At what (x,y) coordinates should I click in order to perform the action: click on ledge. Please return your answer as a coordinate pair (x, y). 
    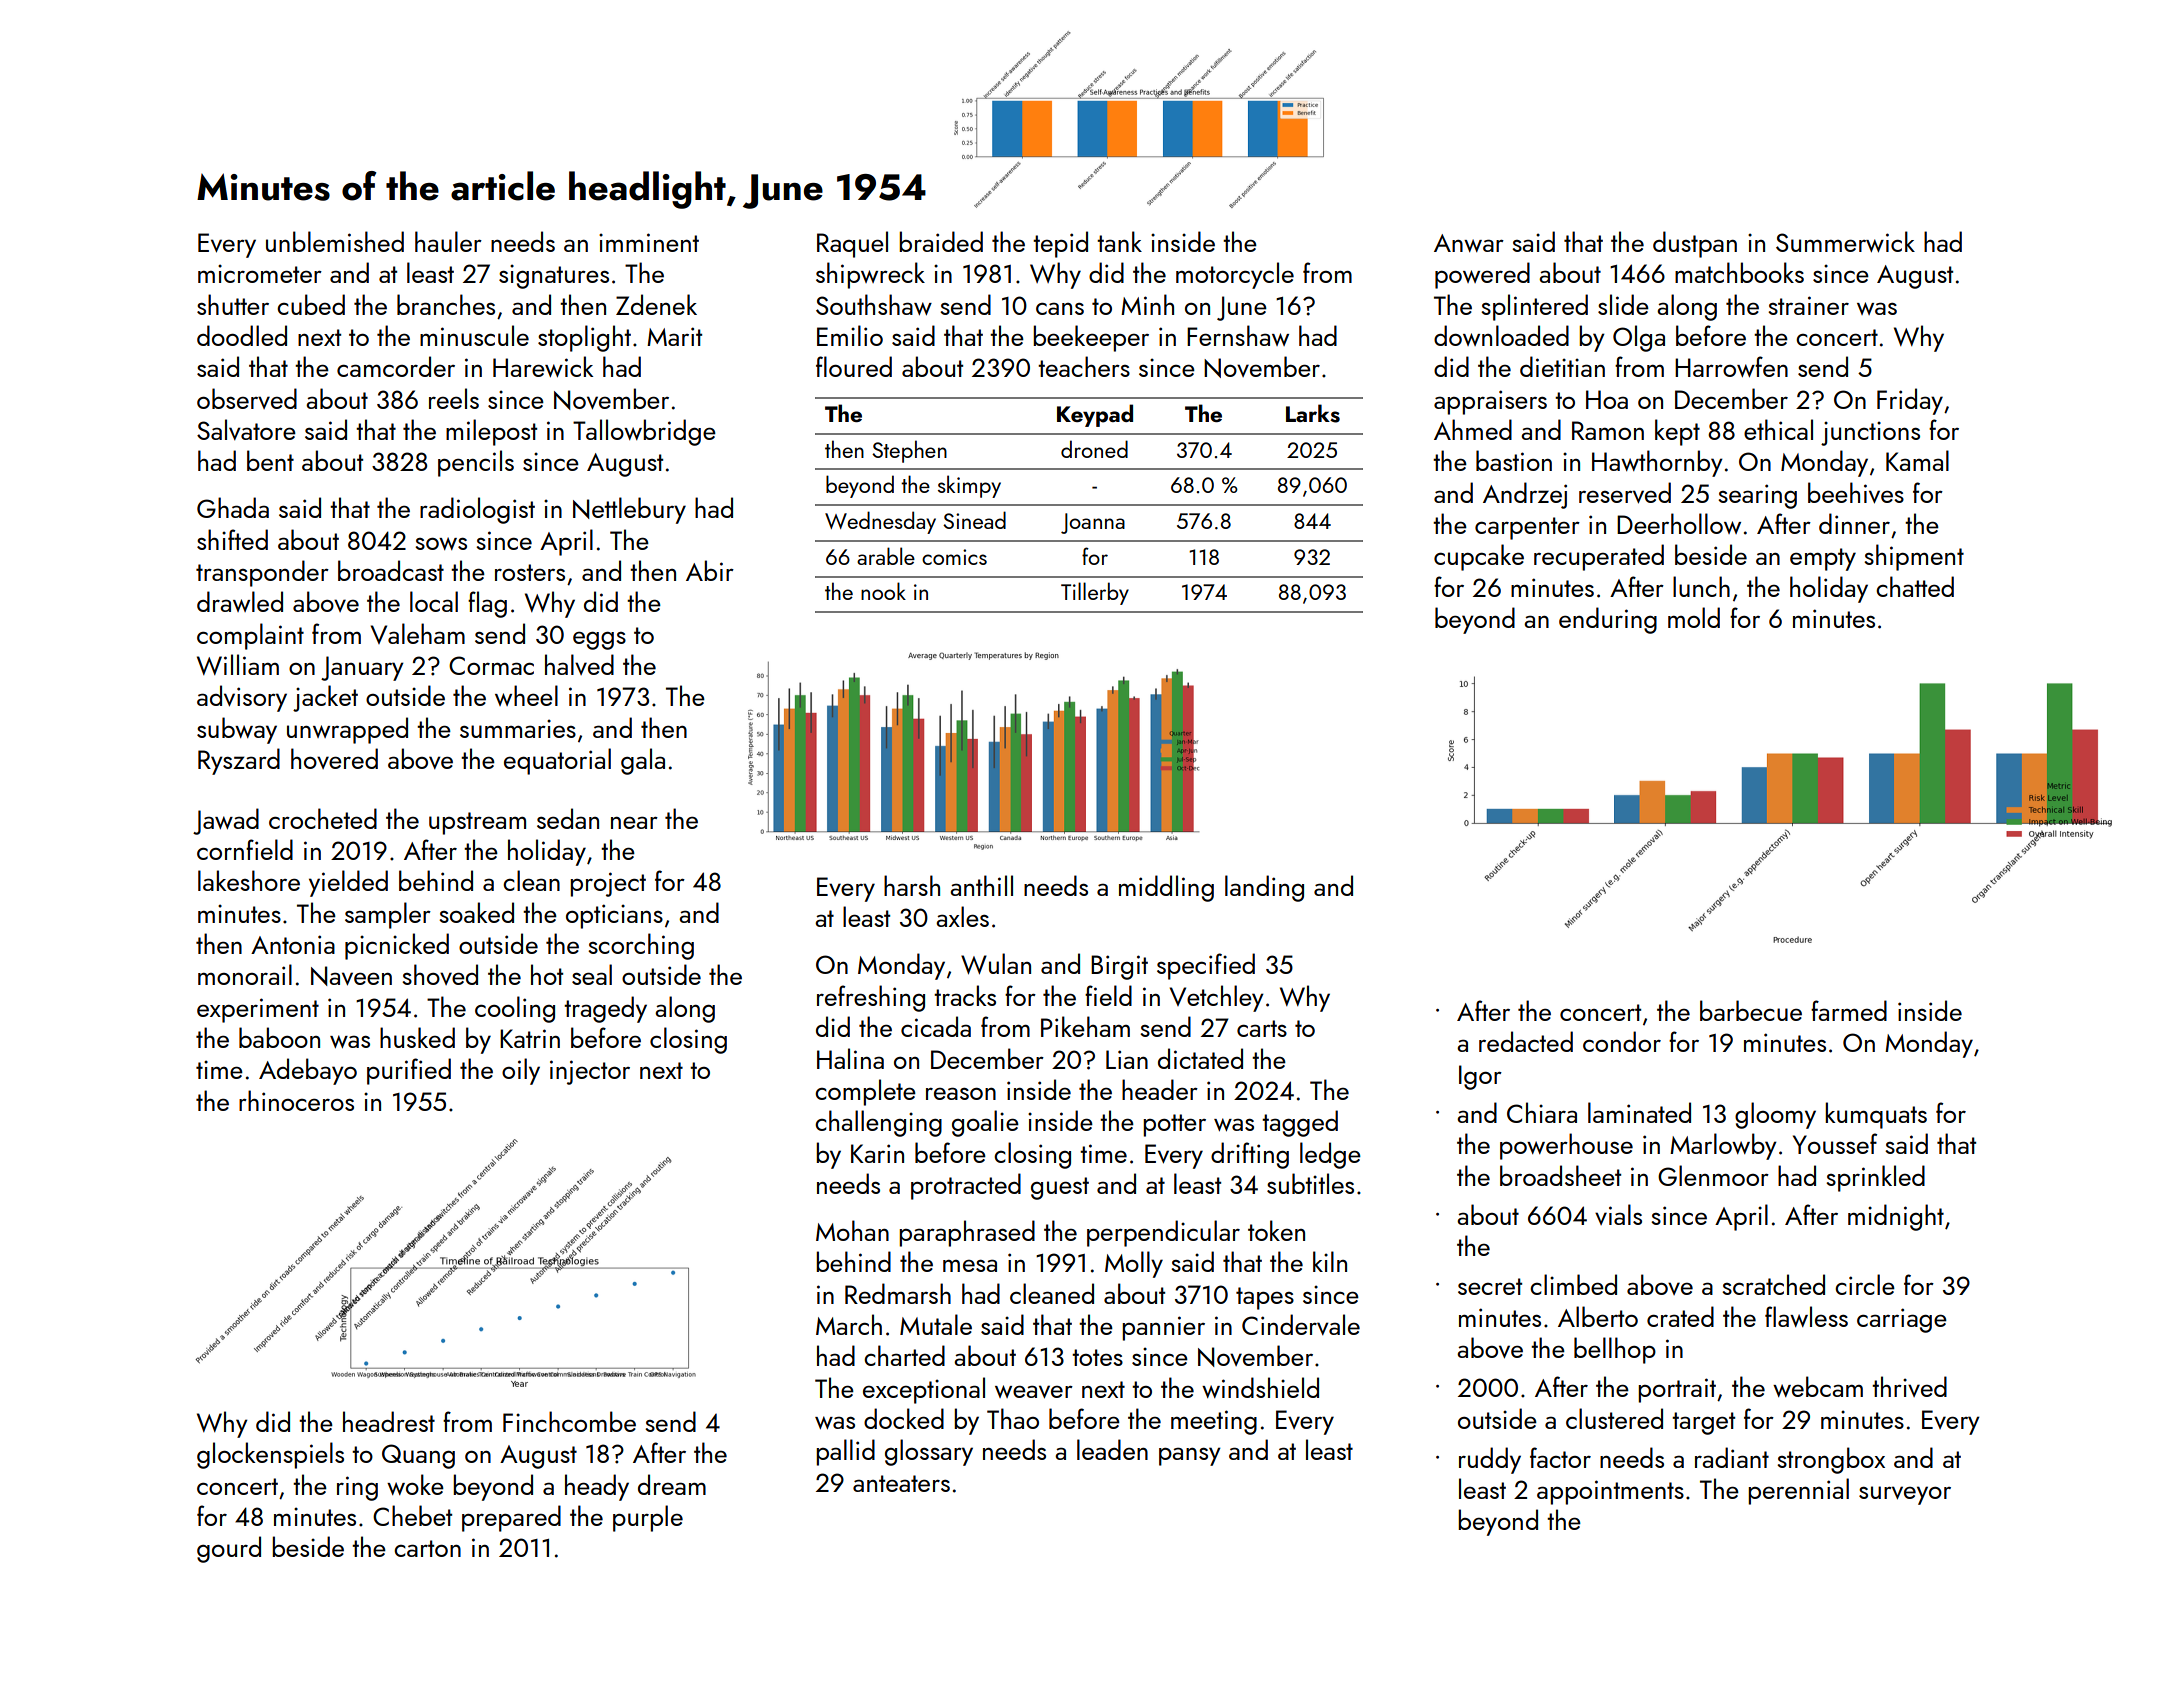
    Looking at the image, I should click on (1330, 1155).
